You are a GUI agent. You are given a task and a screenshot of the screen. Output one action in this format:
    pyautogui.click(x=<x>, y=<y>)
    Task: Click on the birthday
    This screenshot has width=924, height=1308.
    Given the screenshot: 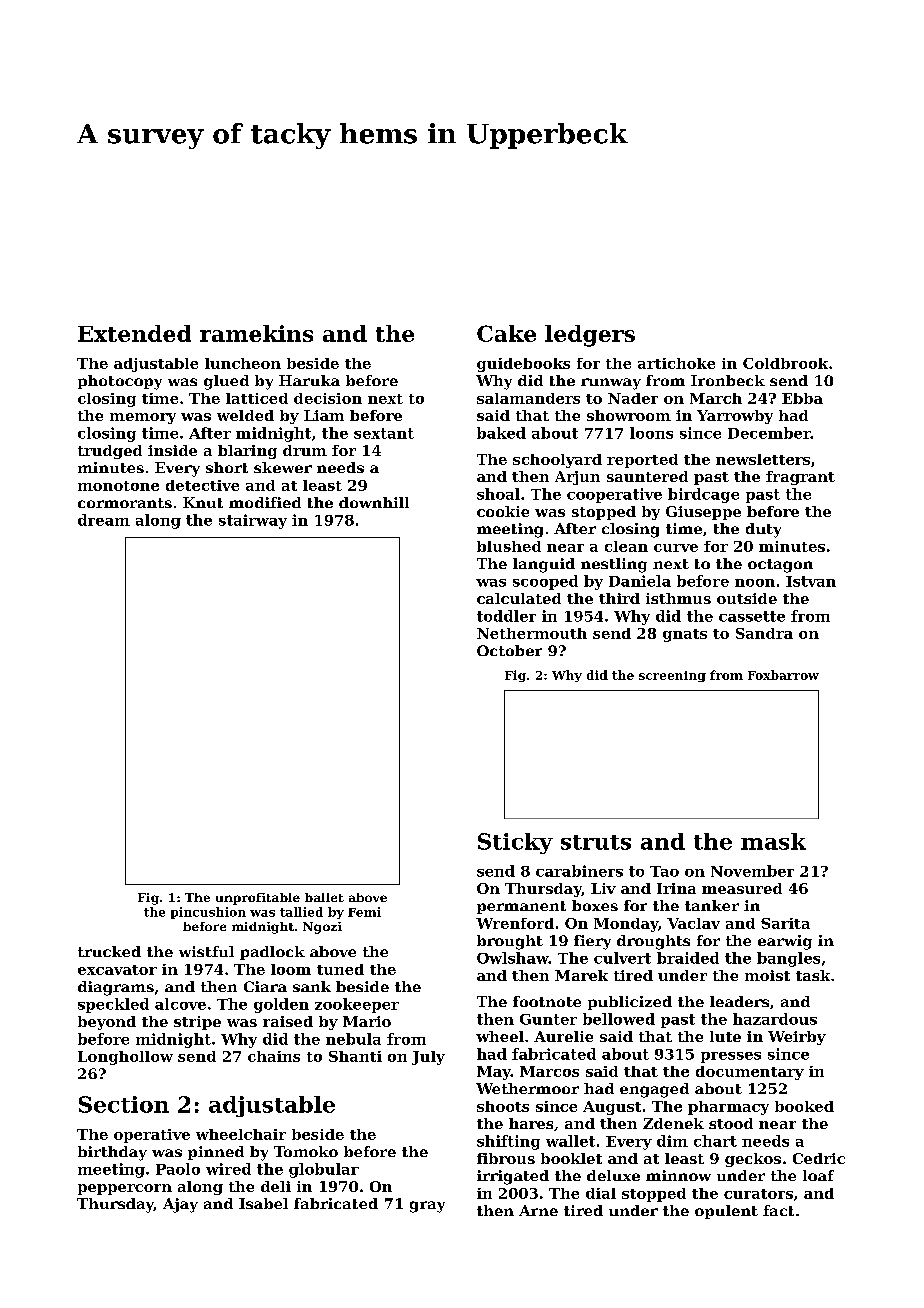 What is the action you would take?
    pyautogui.click(x=112, y=1153)
